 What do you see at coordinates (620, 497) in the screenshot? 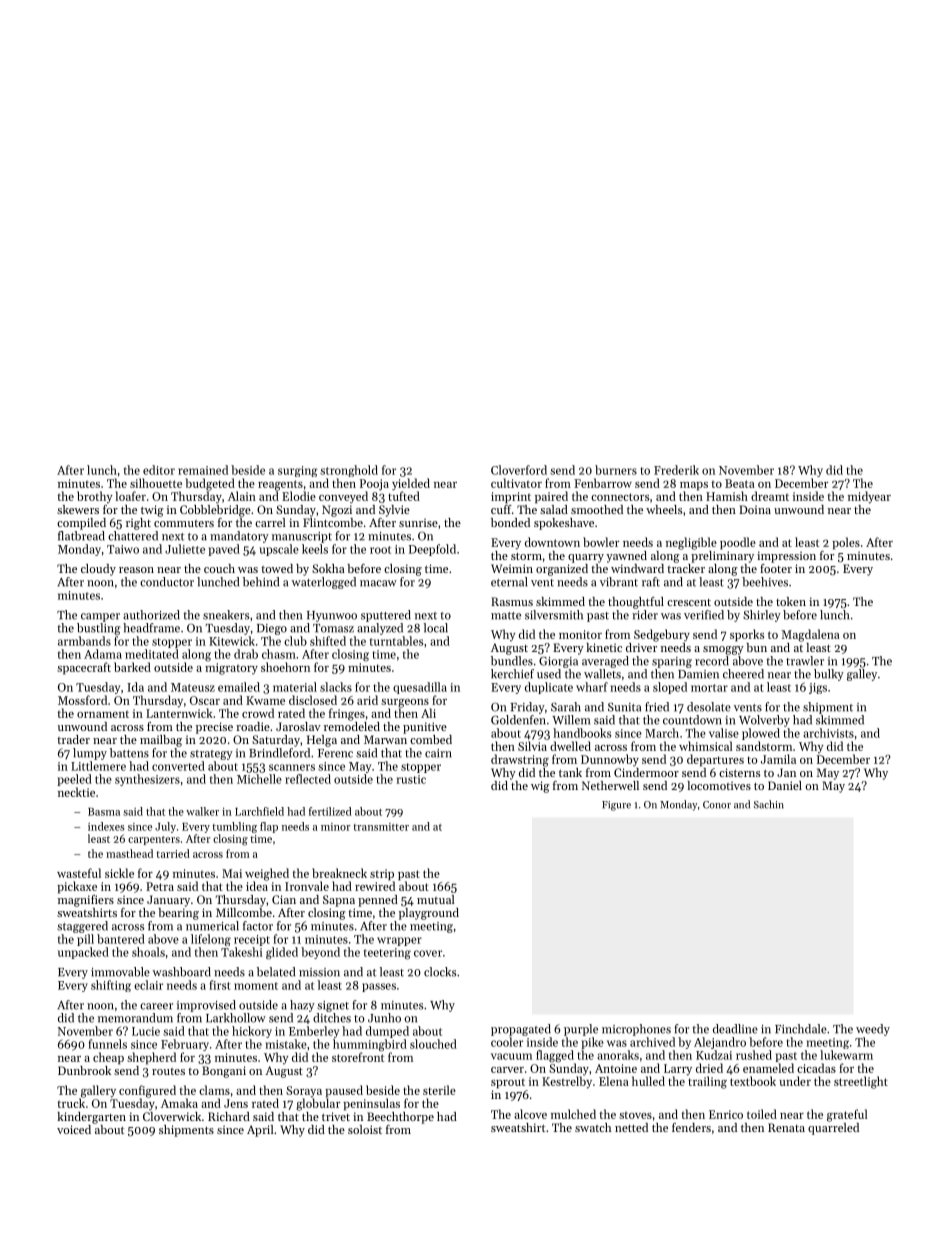
I see `connectors` at bounding box center [620, 497].
